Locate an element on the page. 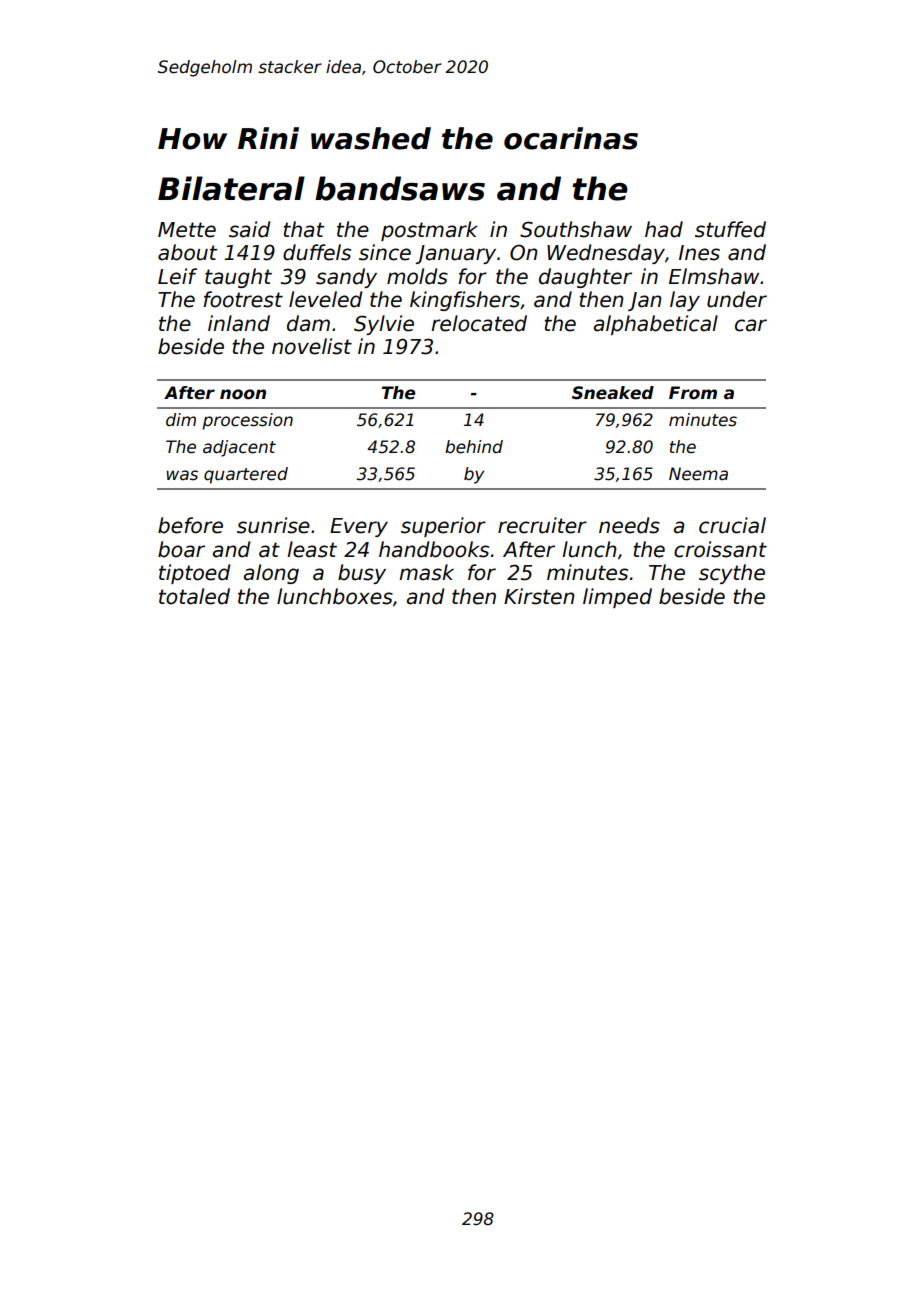  behind is located at coordinates (474, 447).
